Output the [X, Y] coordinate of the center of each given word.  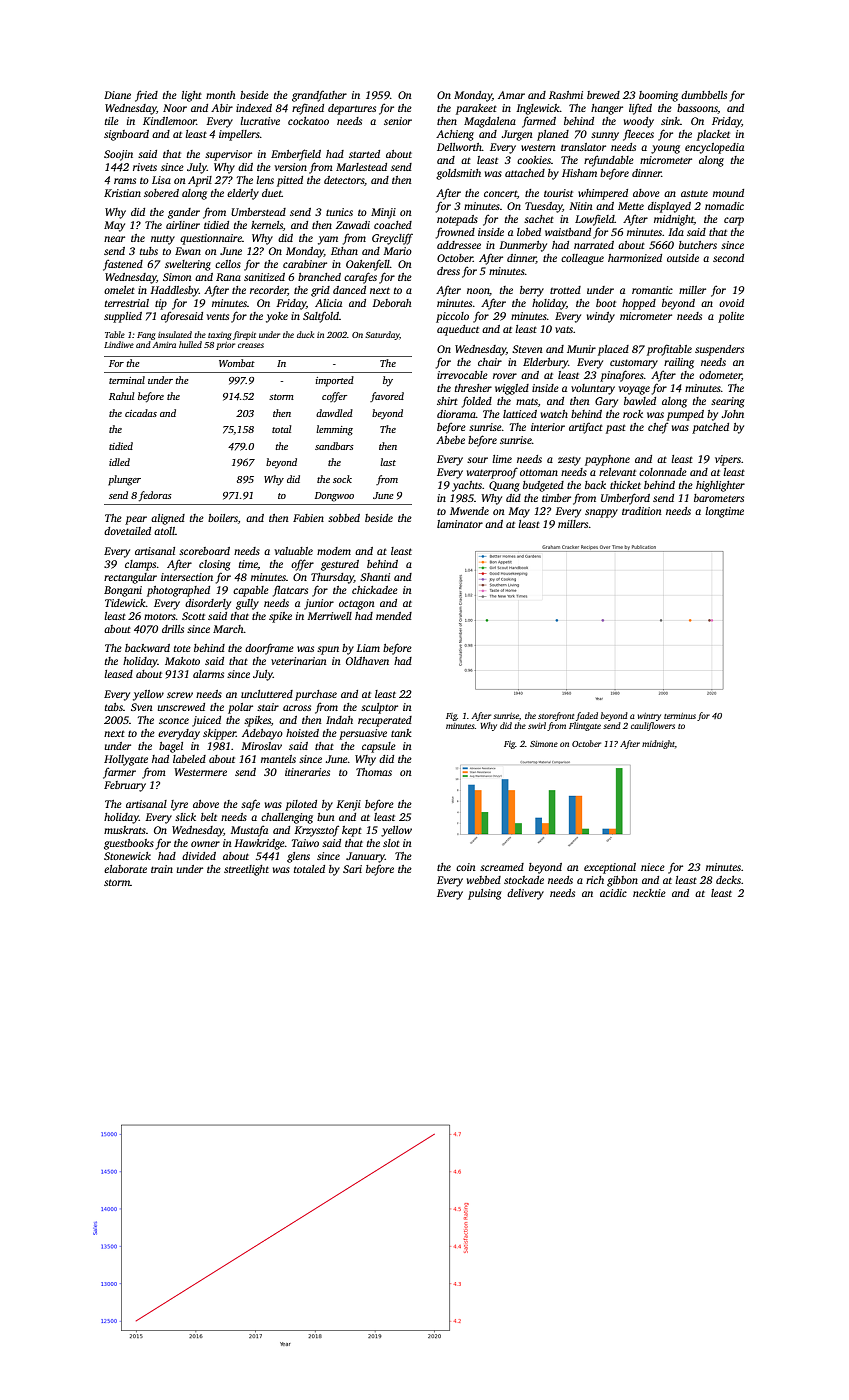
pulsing [485, 894]
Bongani [123, 591]
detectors [344, 180]
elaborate [125, 869]
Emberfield [296, 155]
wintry [649, 717]
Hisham [579, 173]
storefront [556, 716]
